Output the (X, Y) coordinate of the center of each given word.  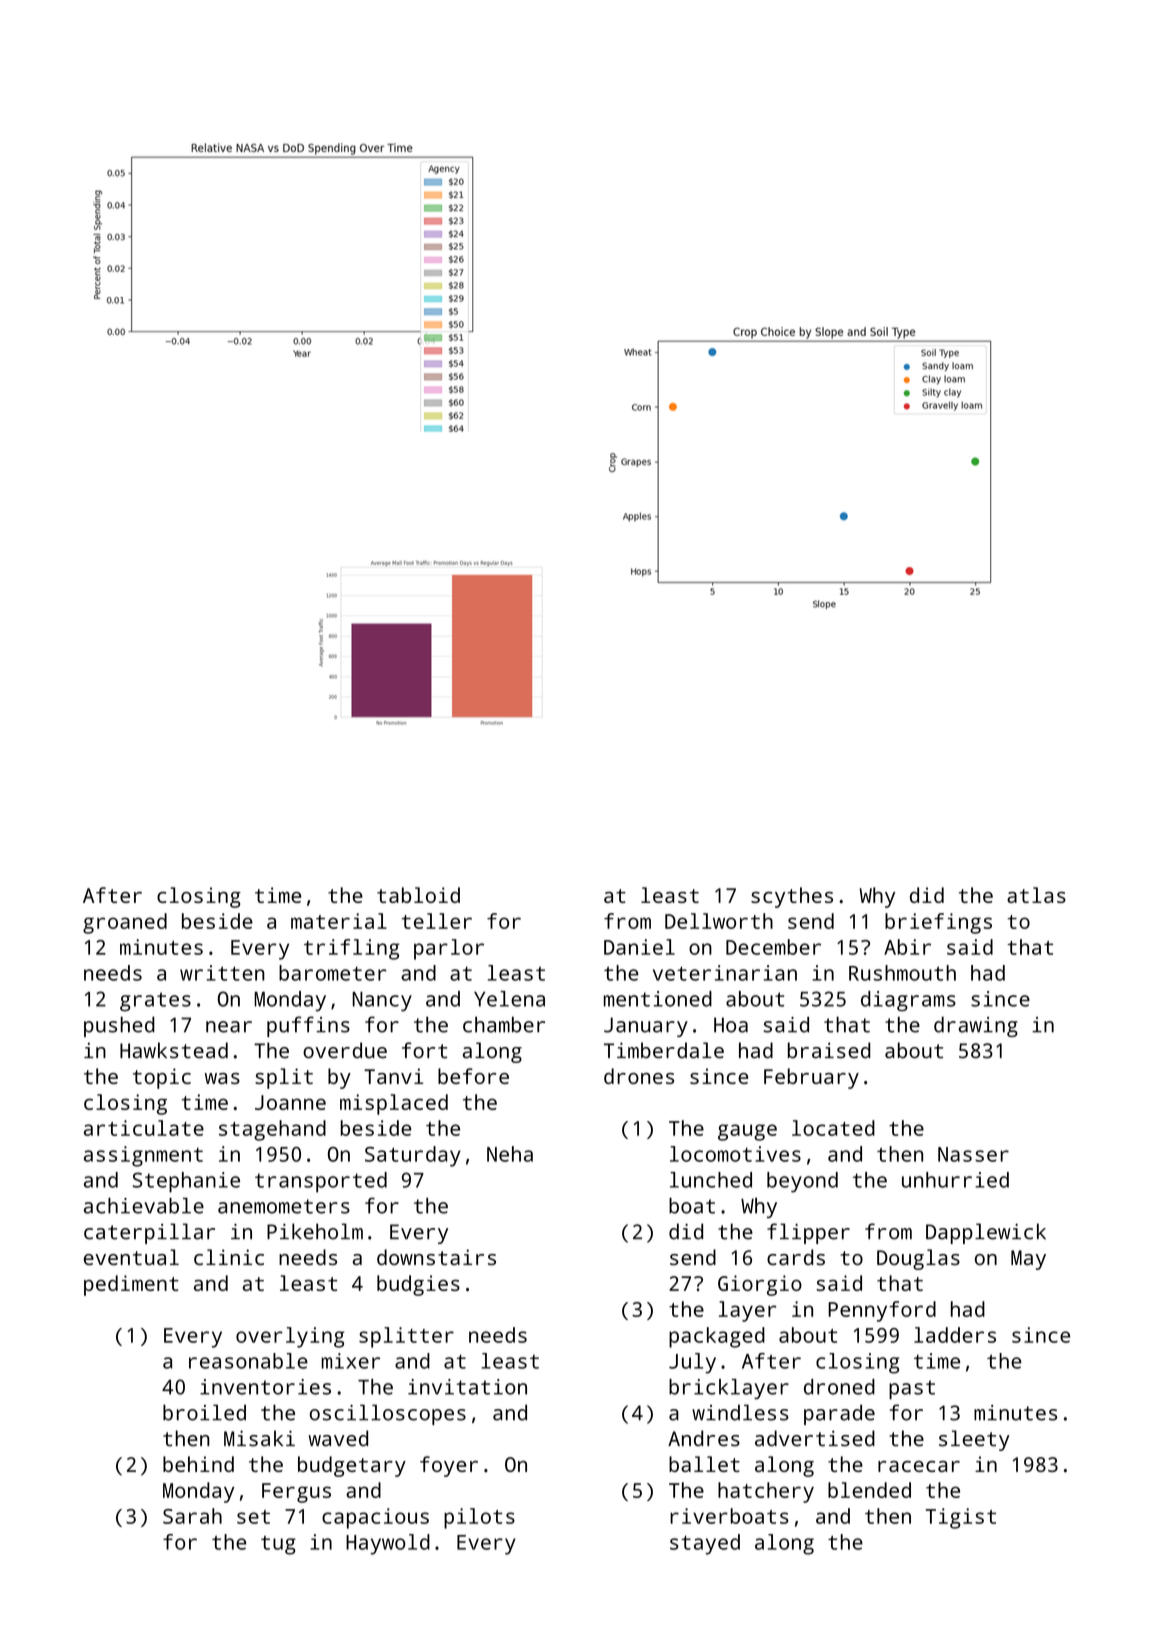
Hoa (731, 1025)
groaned (125, 923)
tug (278, 1545)
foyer (449, 1466)
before (473, 1076)
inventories (265, 1387)
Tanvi (393, 1076)
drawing (976, 1026)
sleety (974, 1440)
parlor (449, 949)
